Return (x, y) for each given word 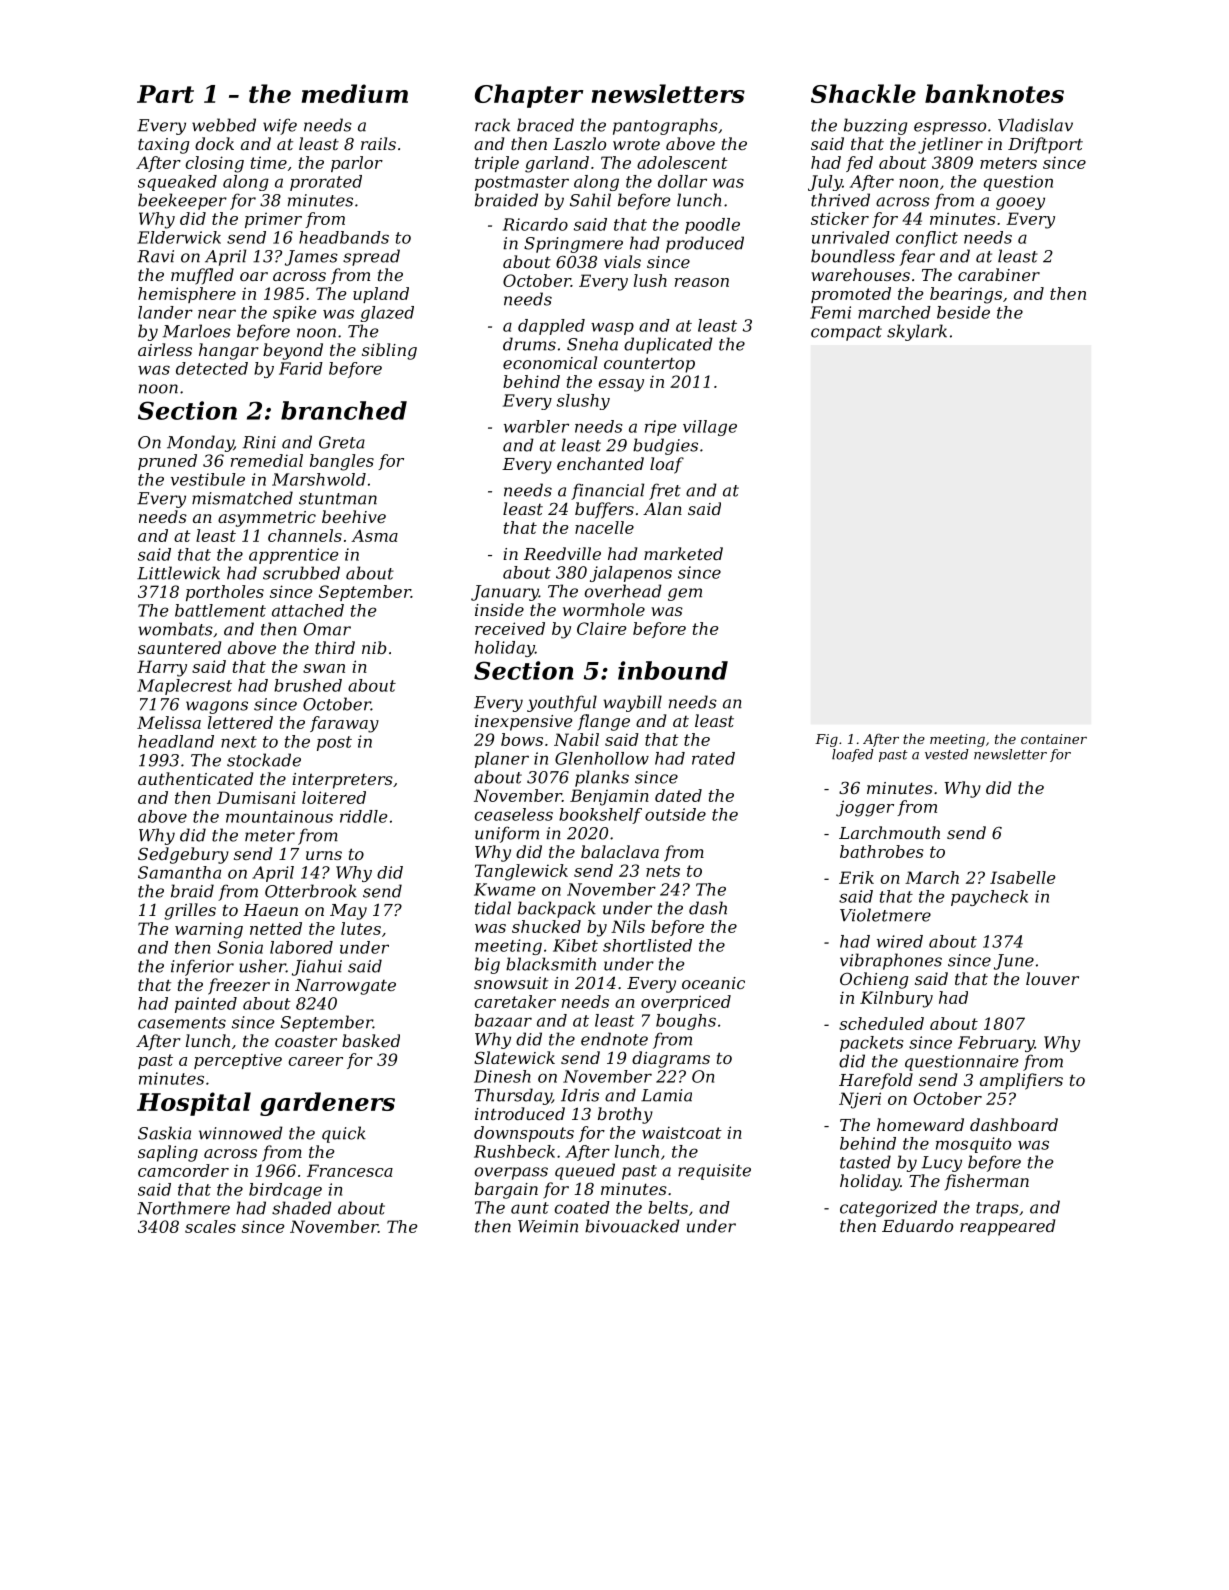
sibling (389, 351)
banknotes (994, 93)
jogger (865, 808)
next (239, 742)
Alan (662, 508)
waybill (632, 703)
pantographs (665, 126)
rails (378, 143)
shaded (302, 1208)
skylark (917, 332)
